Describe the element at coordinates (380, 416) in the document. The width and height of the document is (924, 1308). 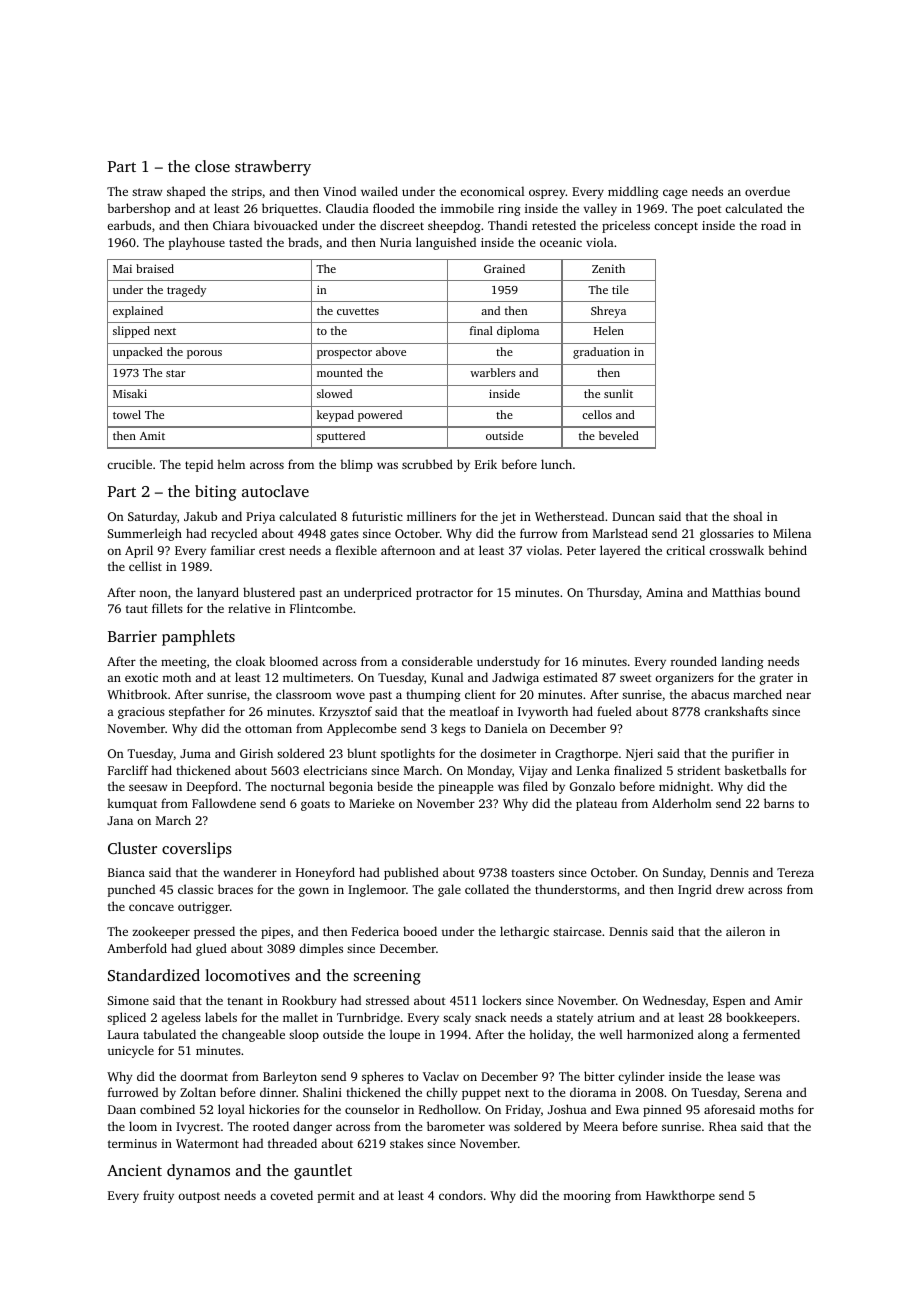
I see `powered` at that location.
